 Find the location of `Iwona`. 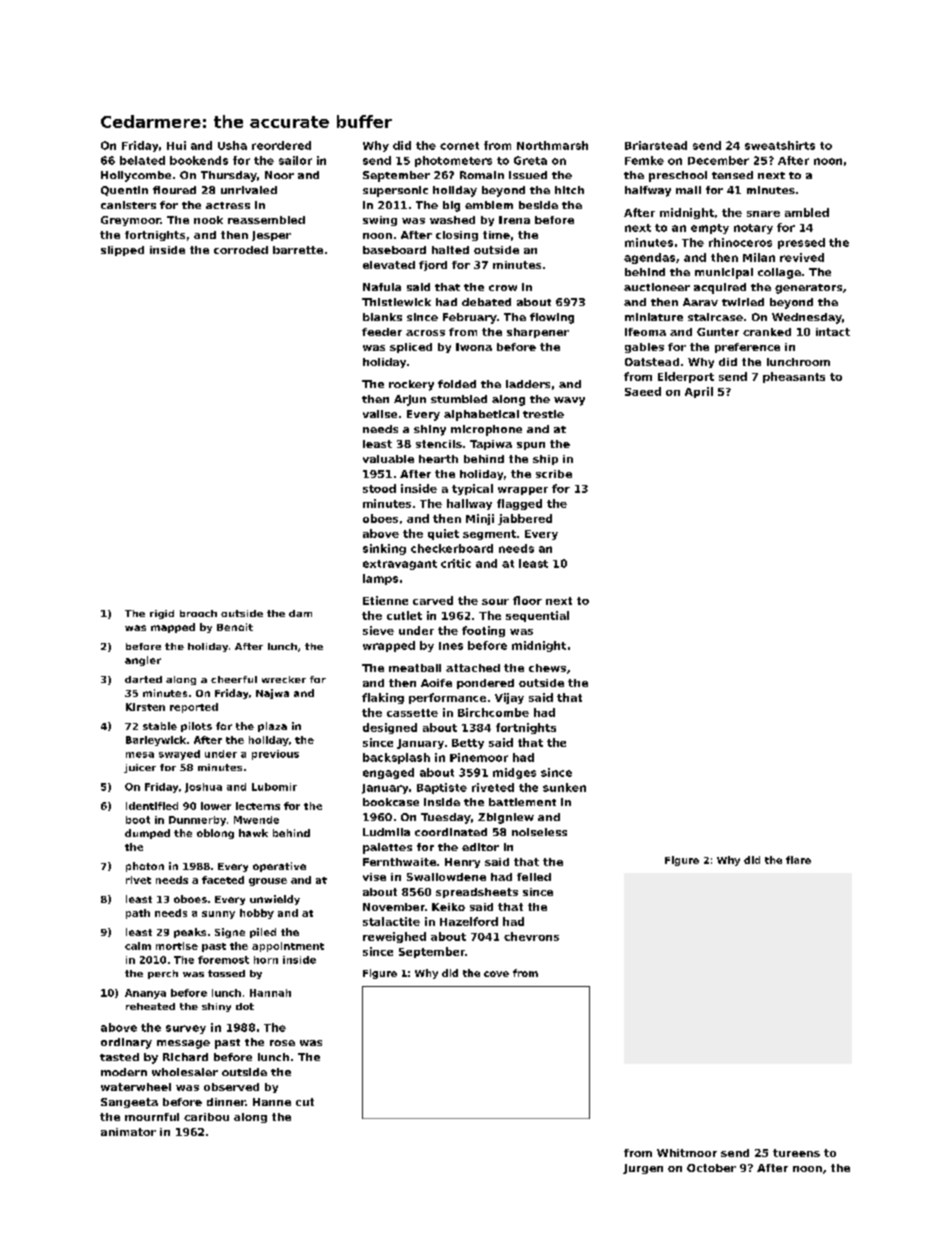

Iwona is located at coordinates (474, 347).
